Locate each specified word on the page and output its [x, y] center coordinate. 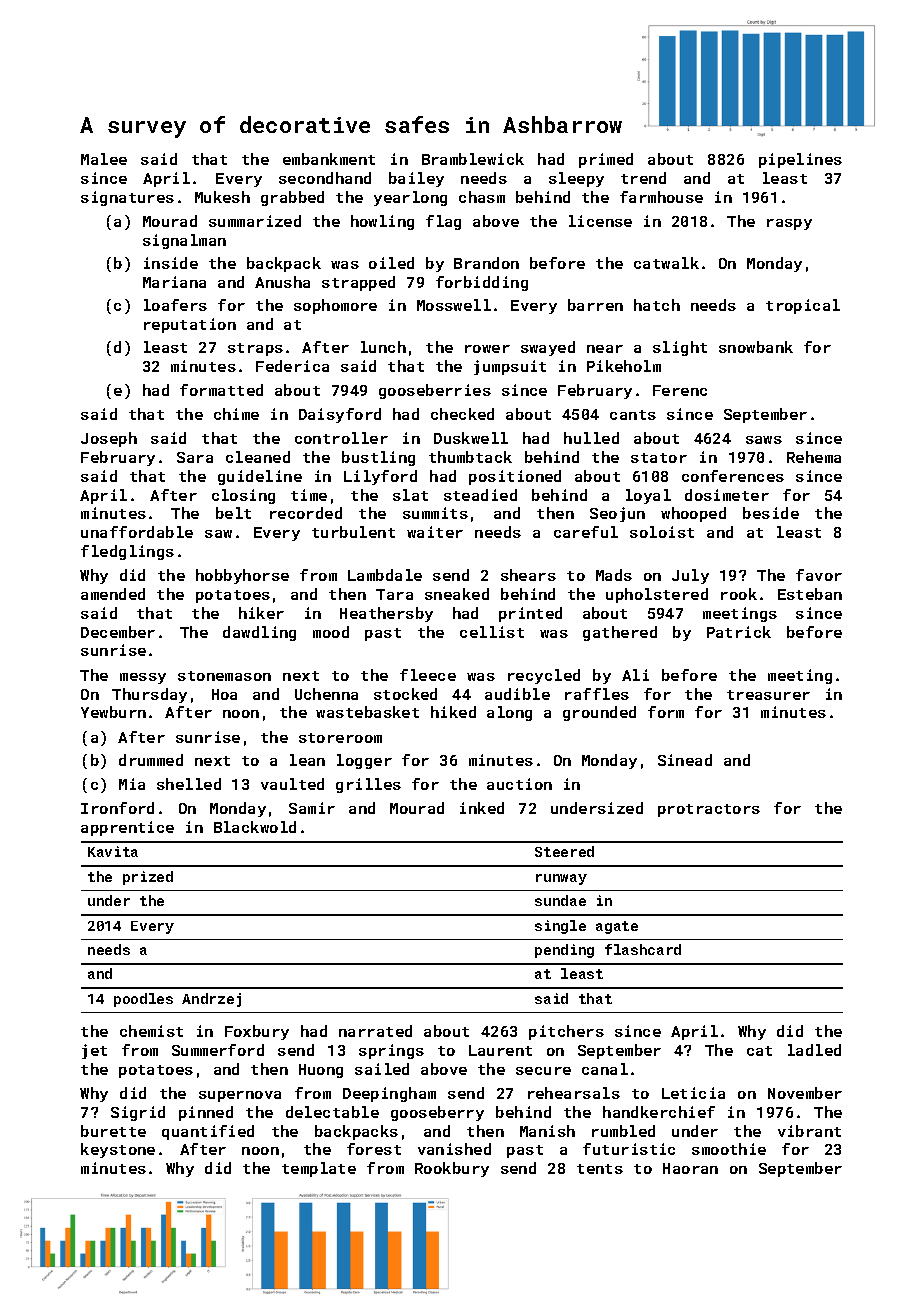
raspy [789, 224]
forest [374, 1149]
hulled [591, 438]
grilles [368, 785]
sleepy [576, 179]
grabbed [292, 198]
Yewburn [113, 712]
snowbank [756, 347]
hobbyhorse [242, 576]
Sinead [685, 760]
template [319, 1169]
